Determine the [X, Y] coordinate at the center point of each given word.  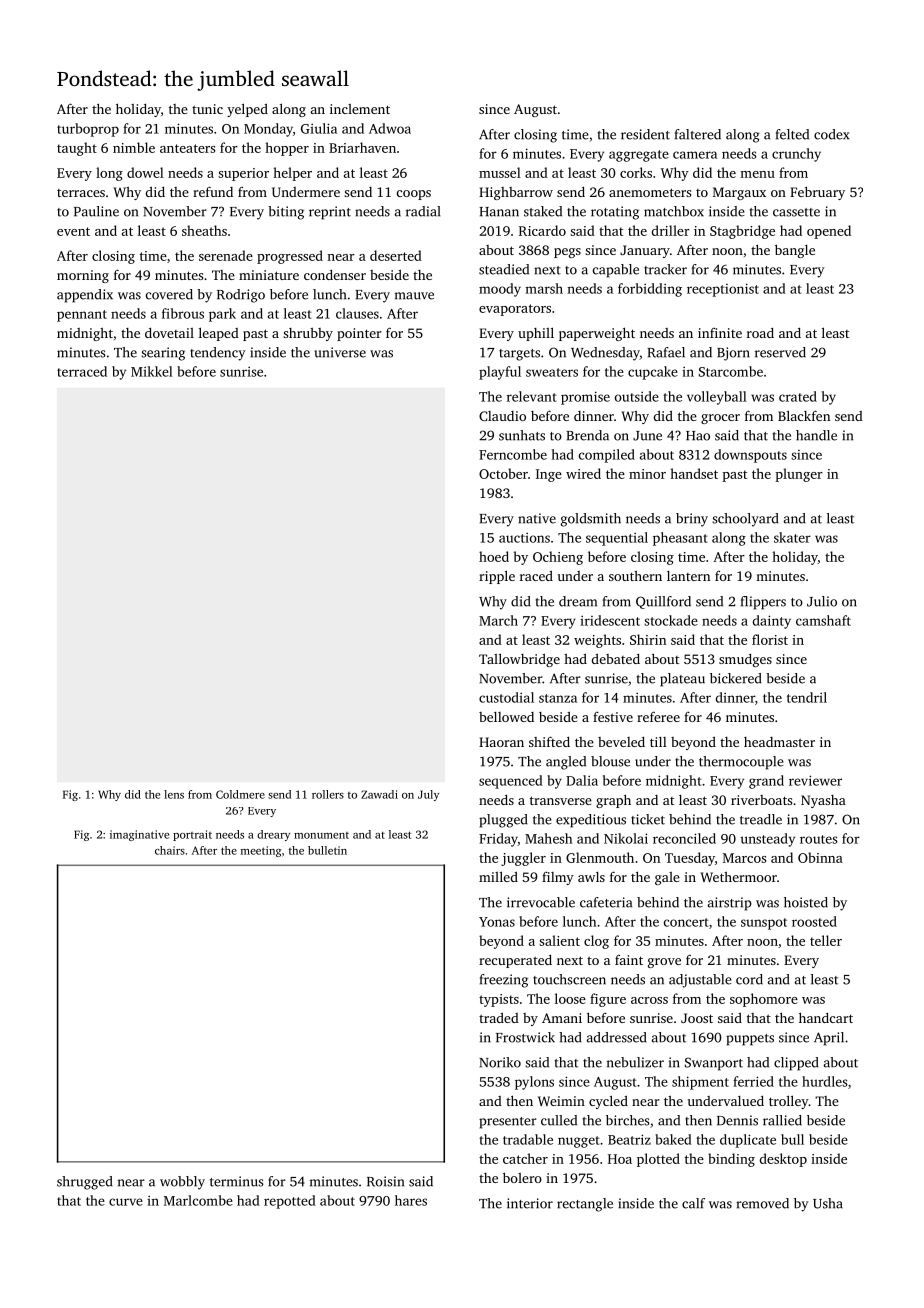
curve [126, 1202]
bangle [795, 251]
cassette [796, 212]
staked [543, 211]
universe [340, 352]
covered [169, 294]
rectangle [585, 1205]
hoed [494, 556]
